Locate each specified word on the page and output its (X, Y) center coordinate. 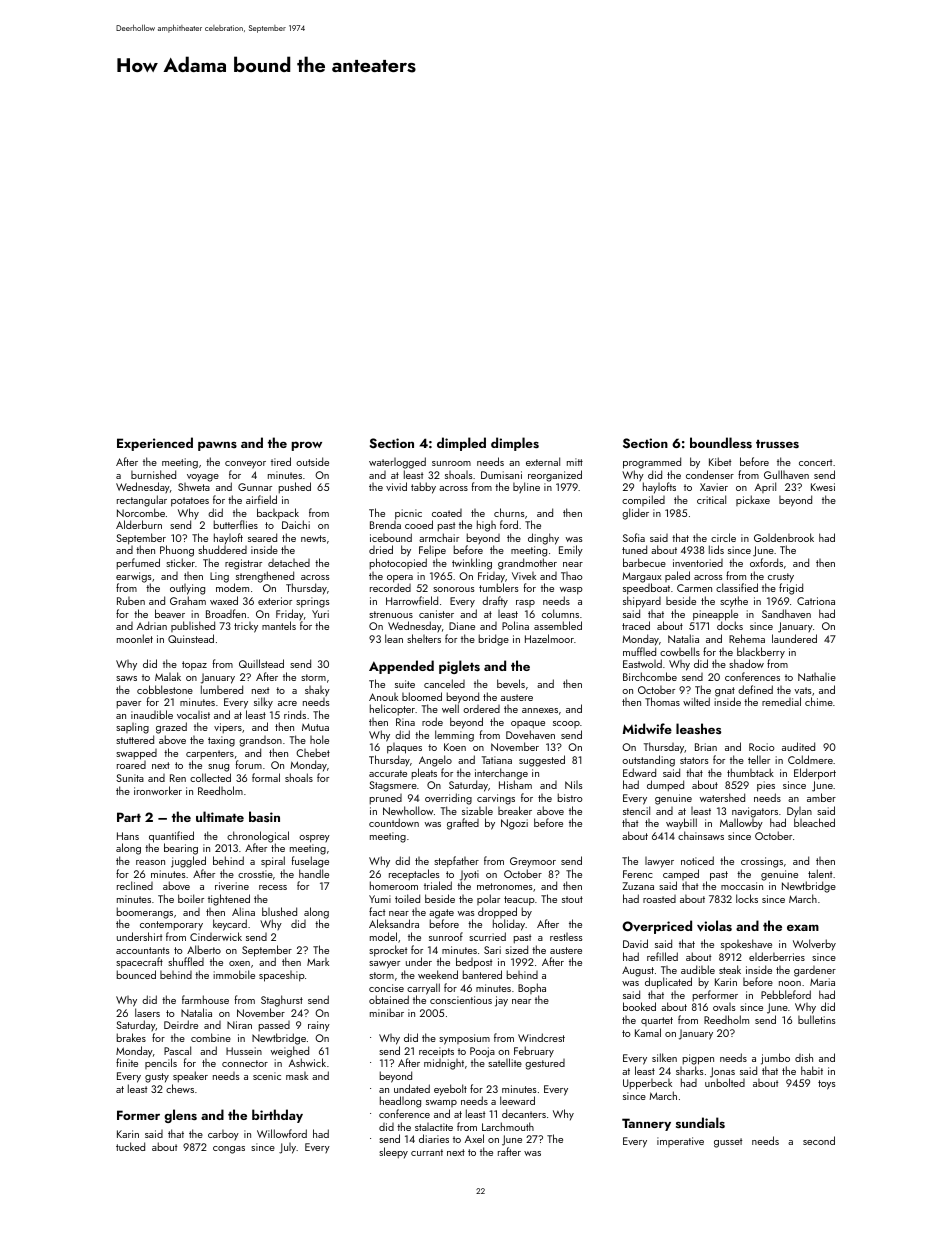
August (638, 971)
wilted (696, 701)
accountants (142, 950)
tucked (130, 1146)
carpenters (210, 755)
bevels (511, 683)
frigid (791, 589)
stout (572, 899)
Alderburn (139, 524)
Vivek (524, 576)
